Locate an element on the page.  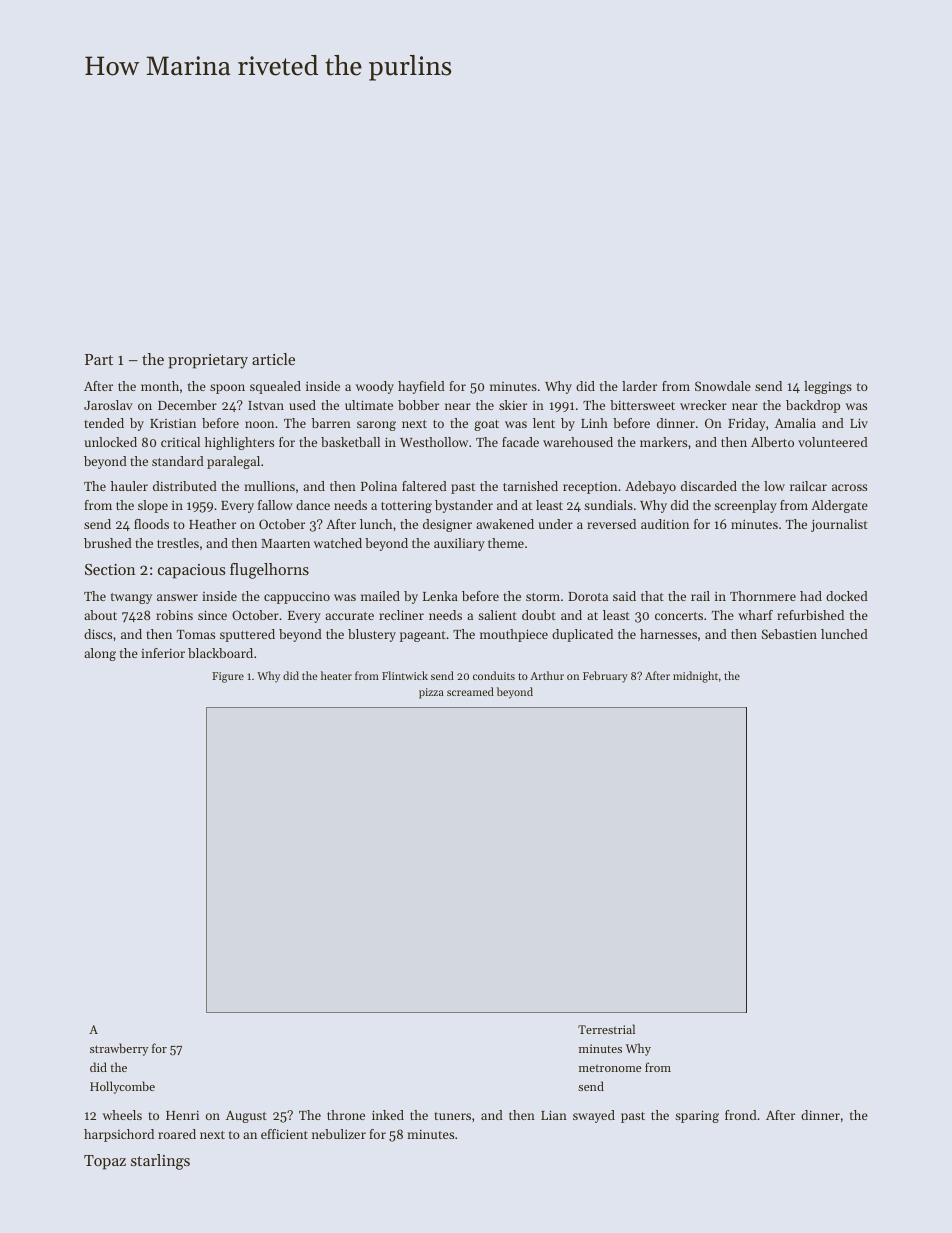
Flintwick is located at coordinates (405, 675).
